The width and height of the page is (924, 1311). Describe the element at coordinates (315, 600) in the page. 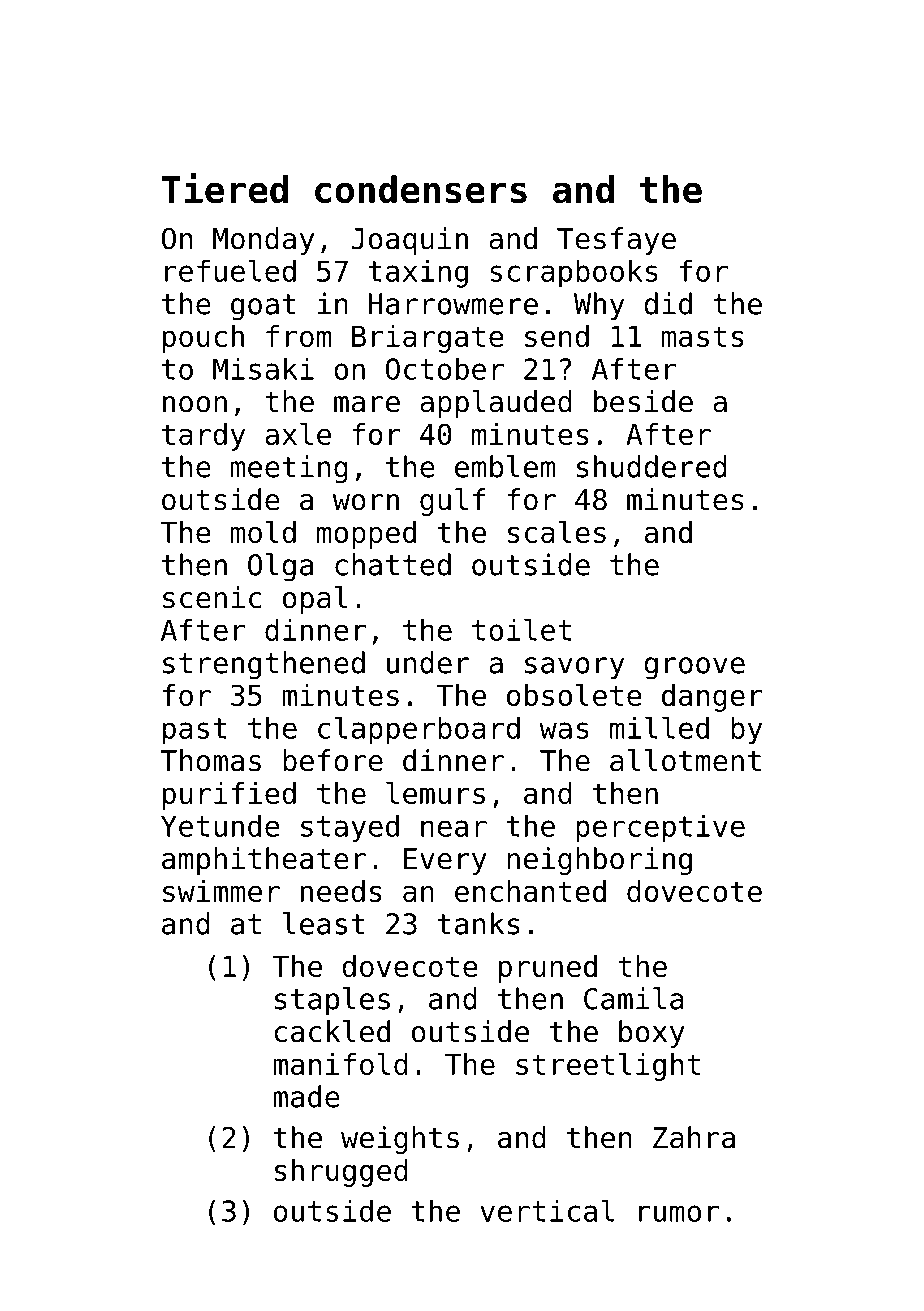

I see `opal` at that location.
